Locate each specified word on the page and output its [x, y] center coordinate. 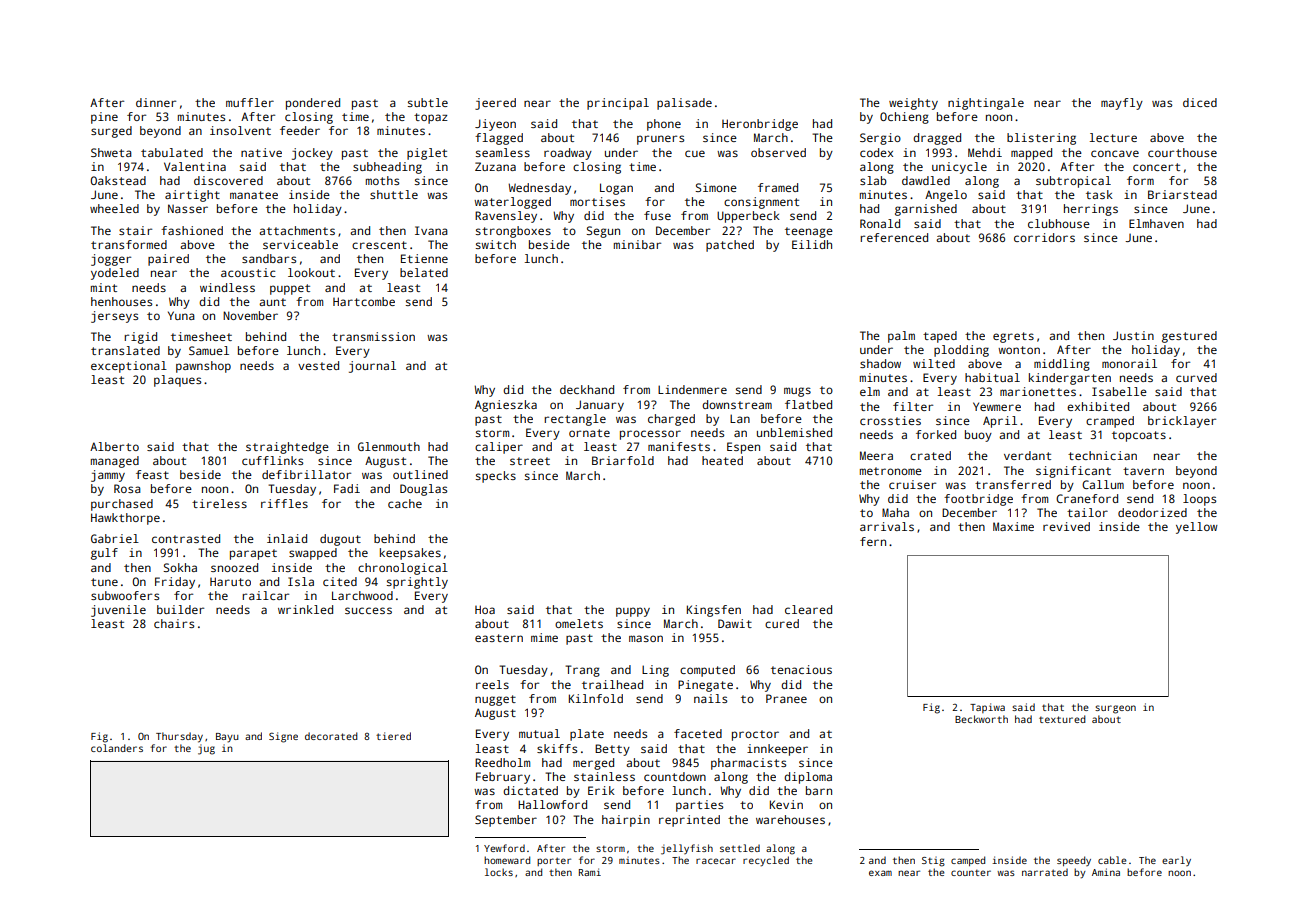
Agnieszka [506, 406]
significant [1073, 472]
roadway [568, 154]
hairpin [626, 821]
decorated [331, 736]
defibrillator [306, 474]
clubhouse [1059, 223]
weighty [913, 104]
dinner [156, 102]
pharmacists [748, 764]
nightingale [986, 104]
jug [206, 749]
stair [135, 230]
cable [1112, 860]
